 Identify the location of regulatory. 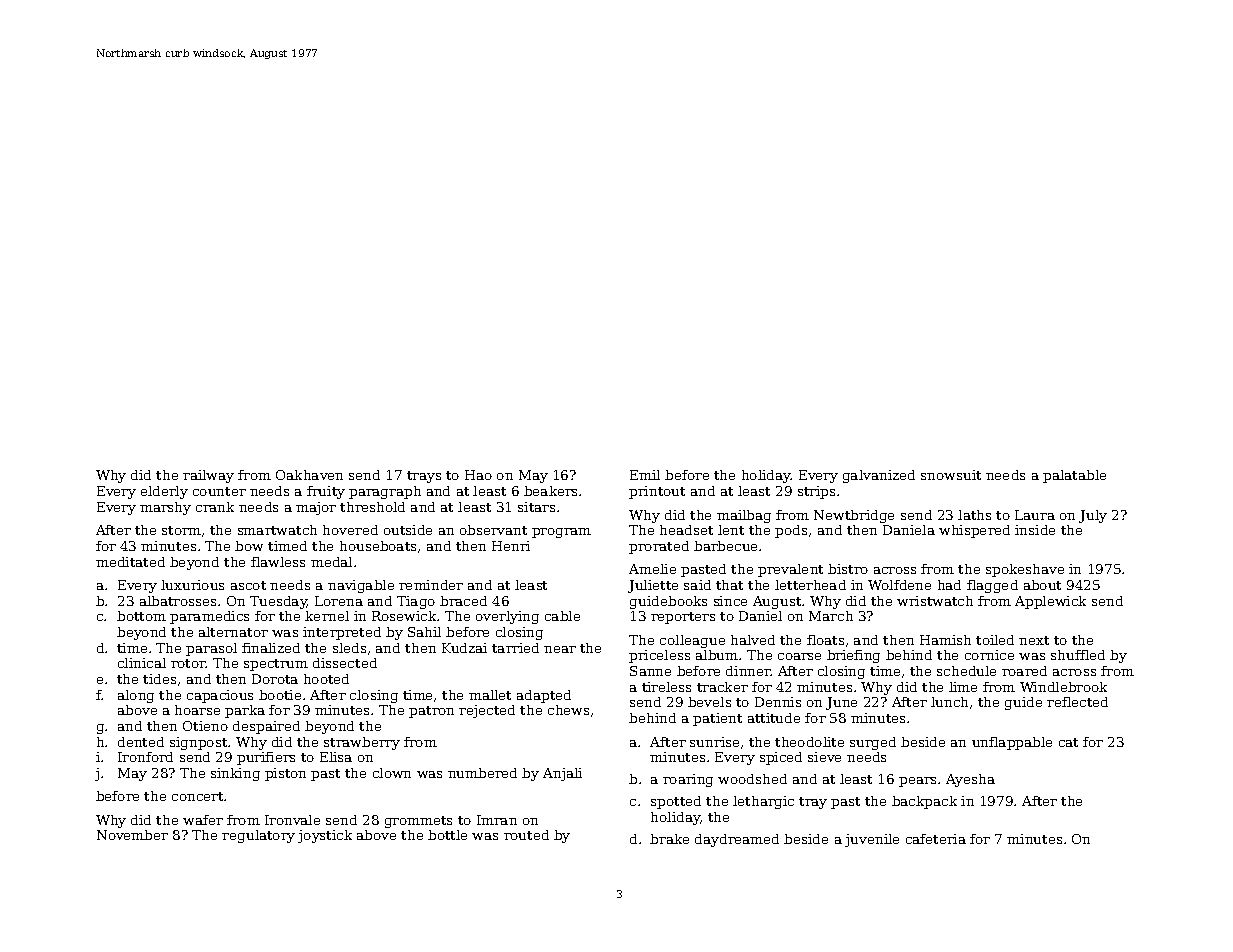
(258, 836).
